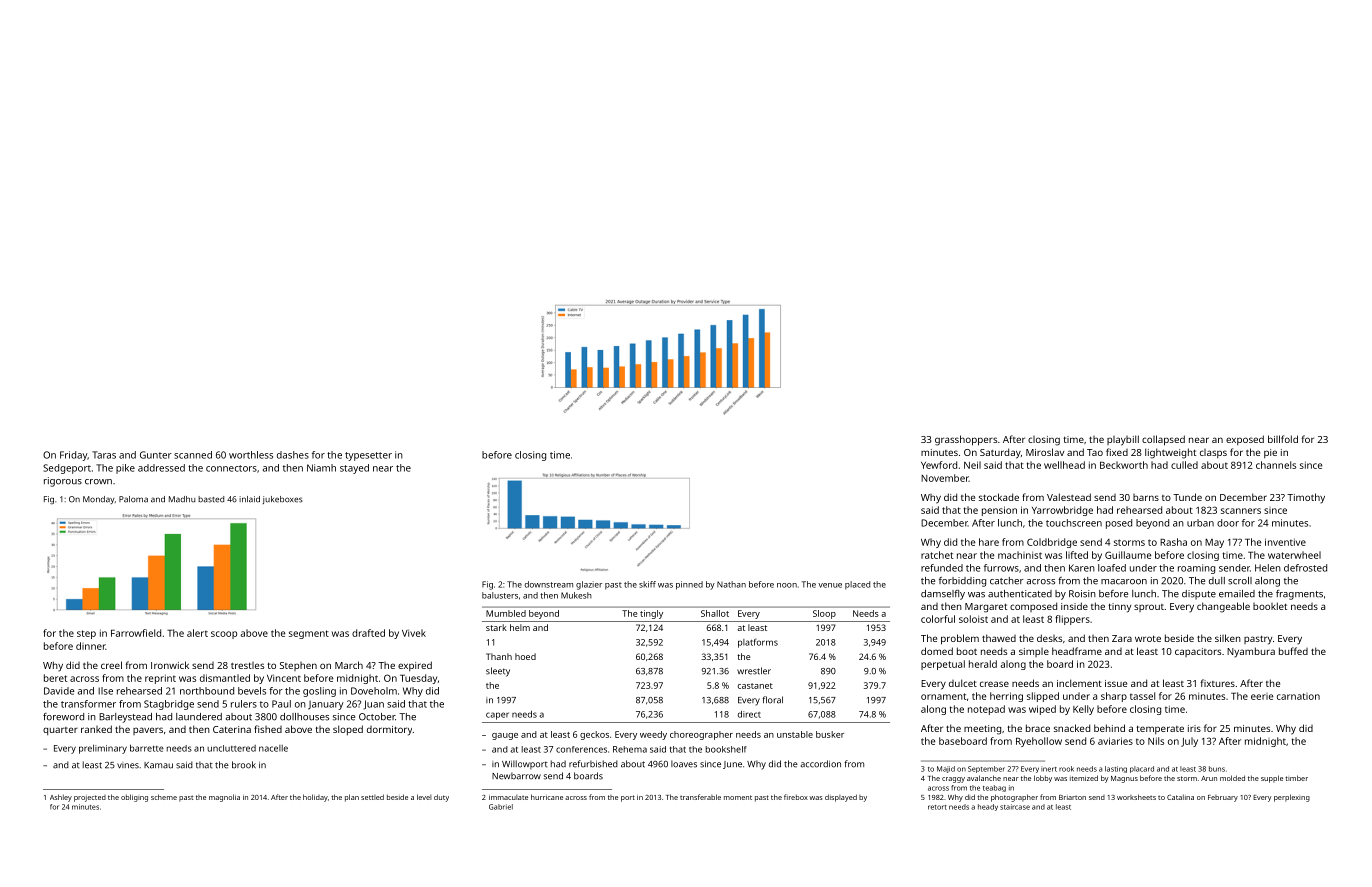 This image has height=887, width=1372. I want to click on Farrowfield, so click(136, 633).
